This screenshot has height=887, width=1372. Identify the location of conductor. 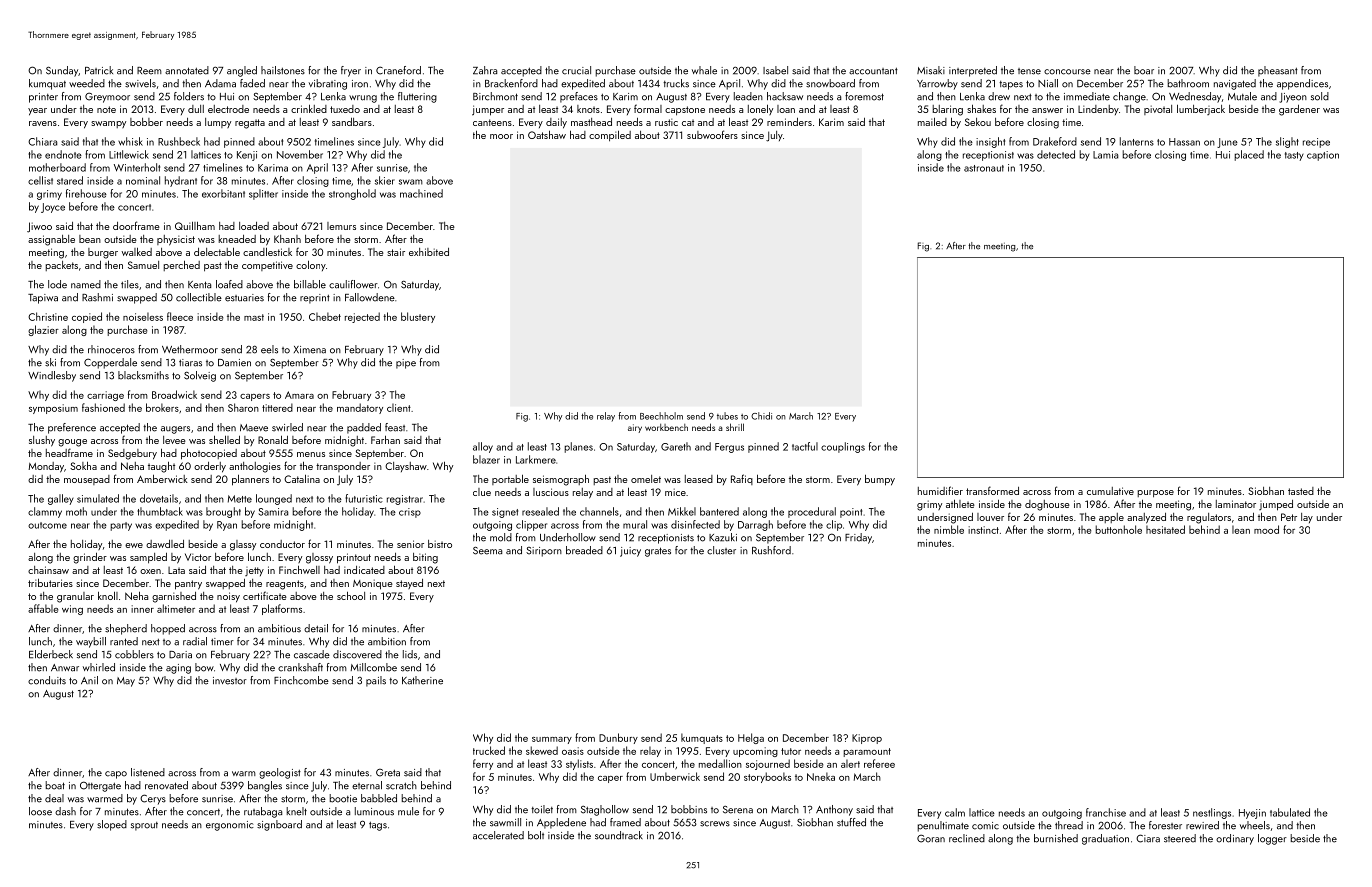
(282, 544).
